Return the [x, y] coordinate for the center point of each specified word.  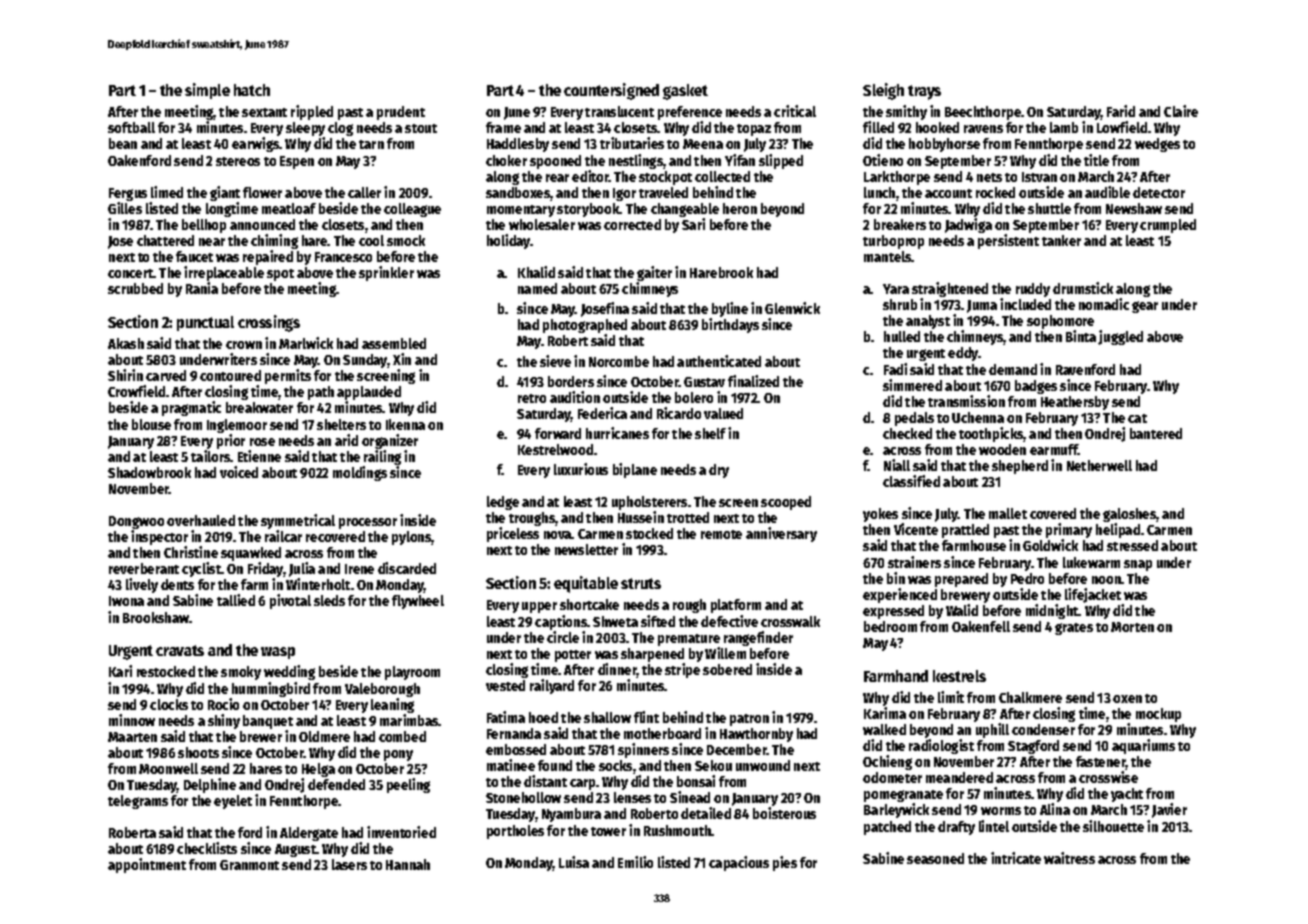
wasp [278, 653]
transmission [966, 401]
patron [749, 720]
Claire [1181, 111]
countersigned [611, 91]
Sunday [365, 361]
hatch [252, 90]
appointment [147, 865]
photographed [585, 327]
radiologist [941, 746]
